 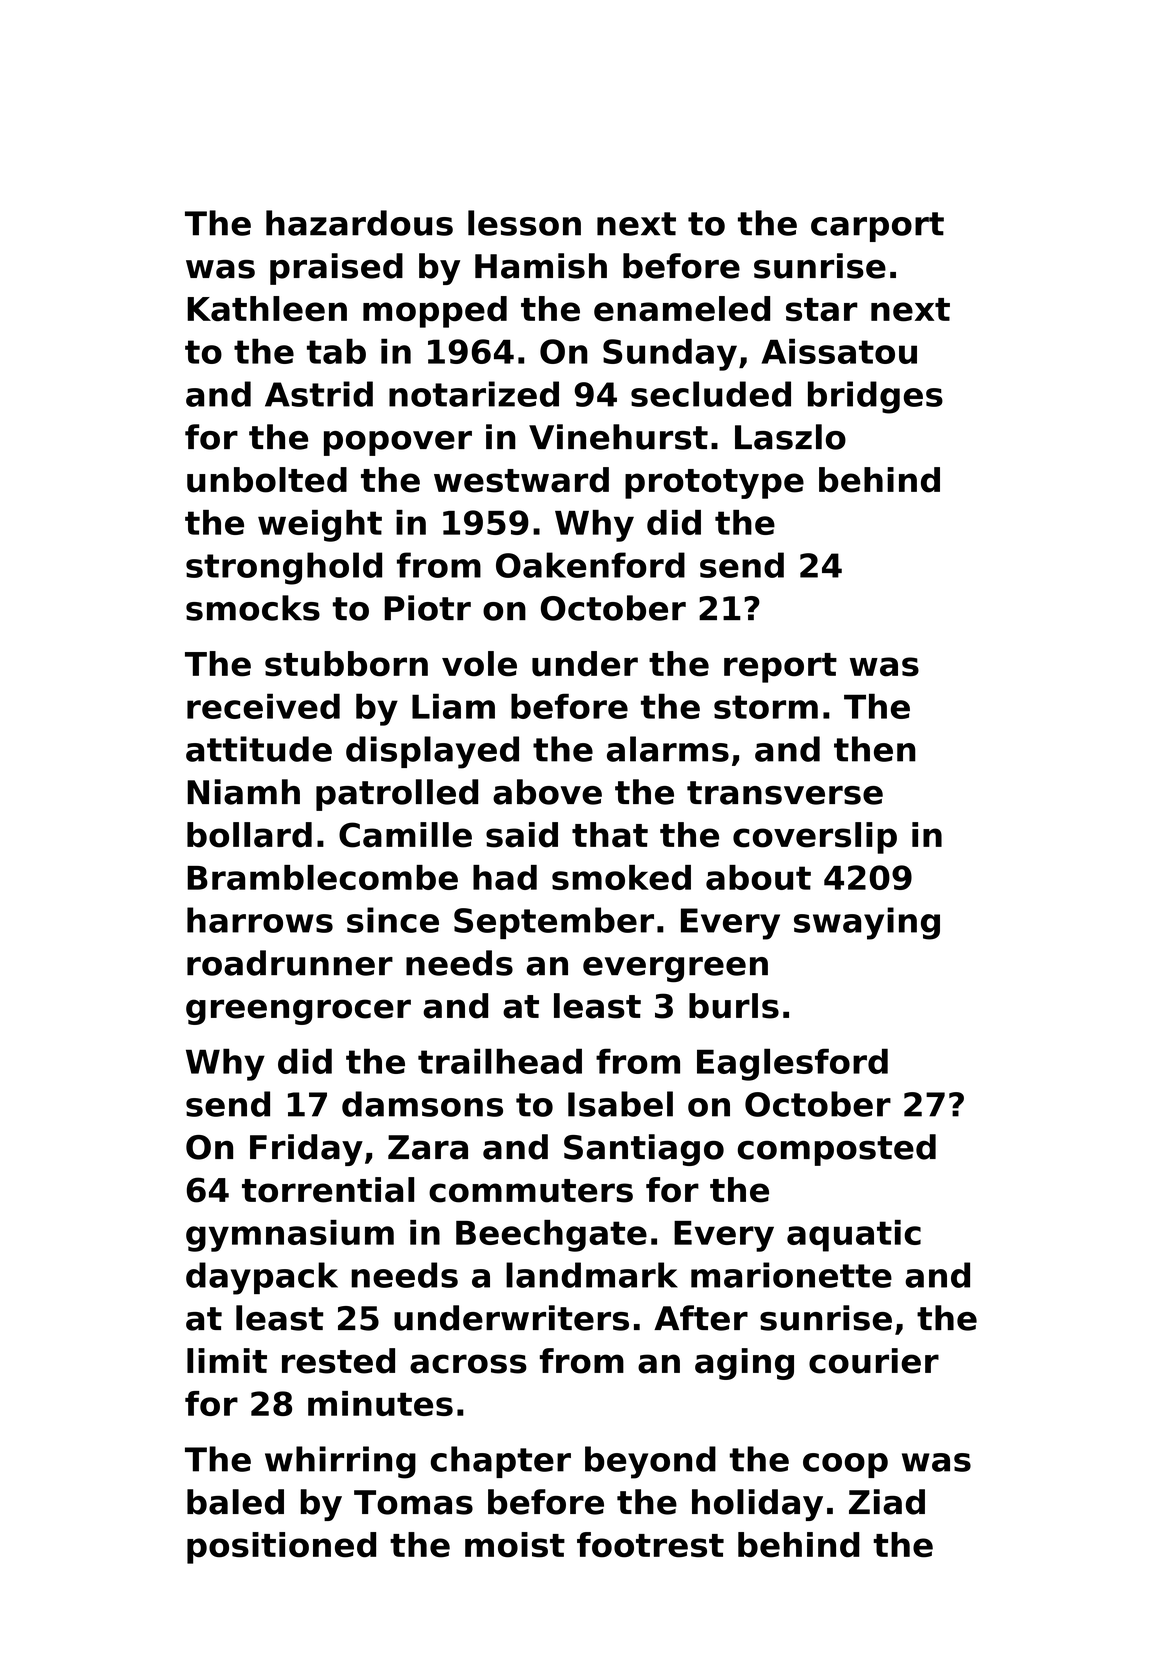 I want to click on alarms, so click(x=668, y=749).
